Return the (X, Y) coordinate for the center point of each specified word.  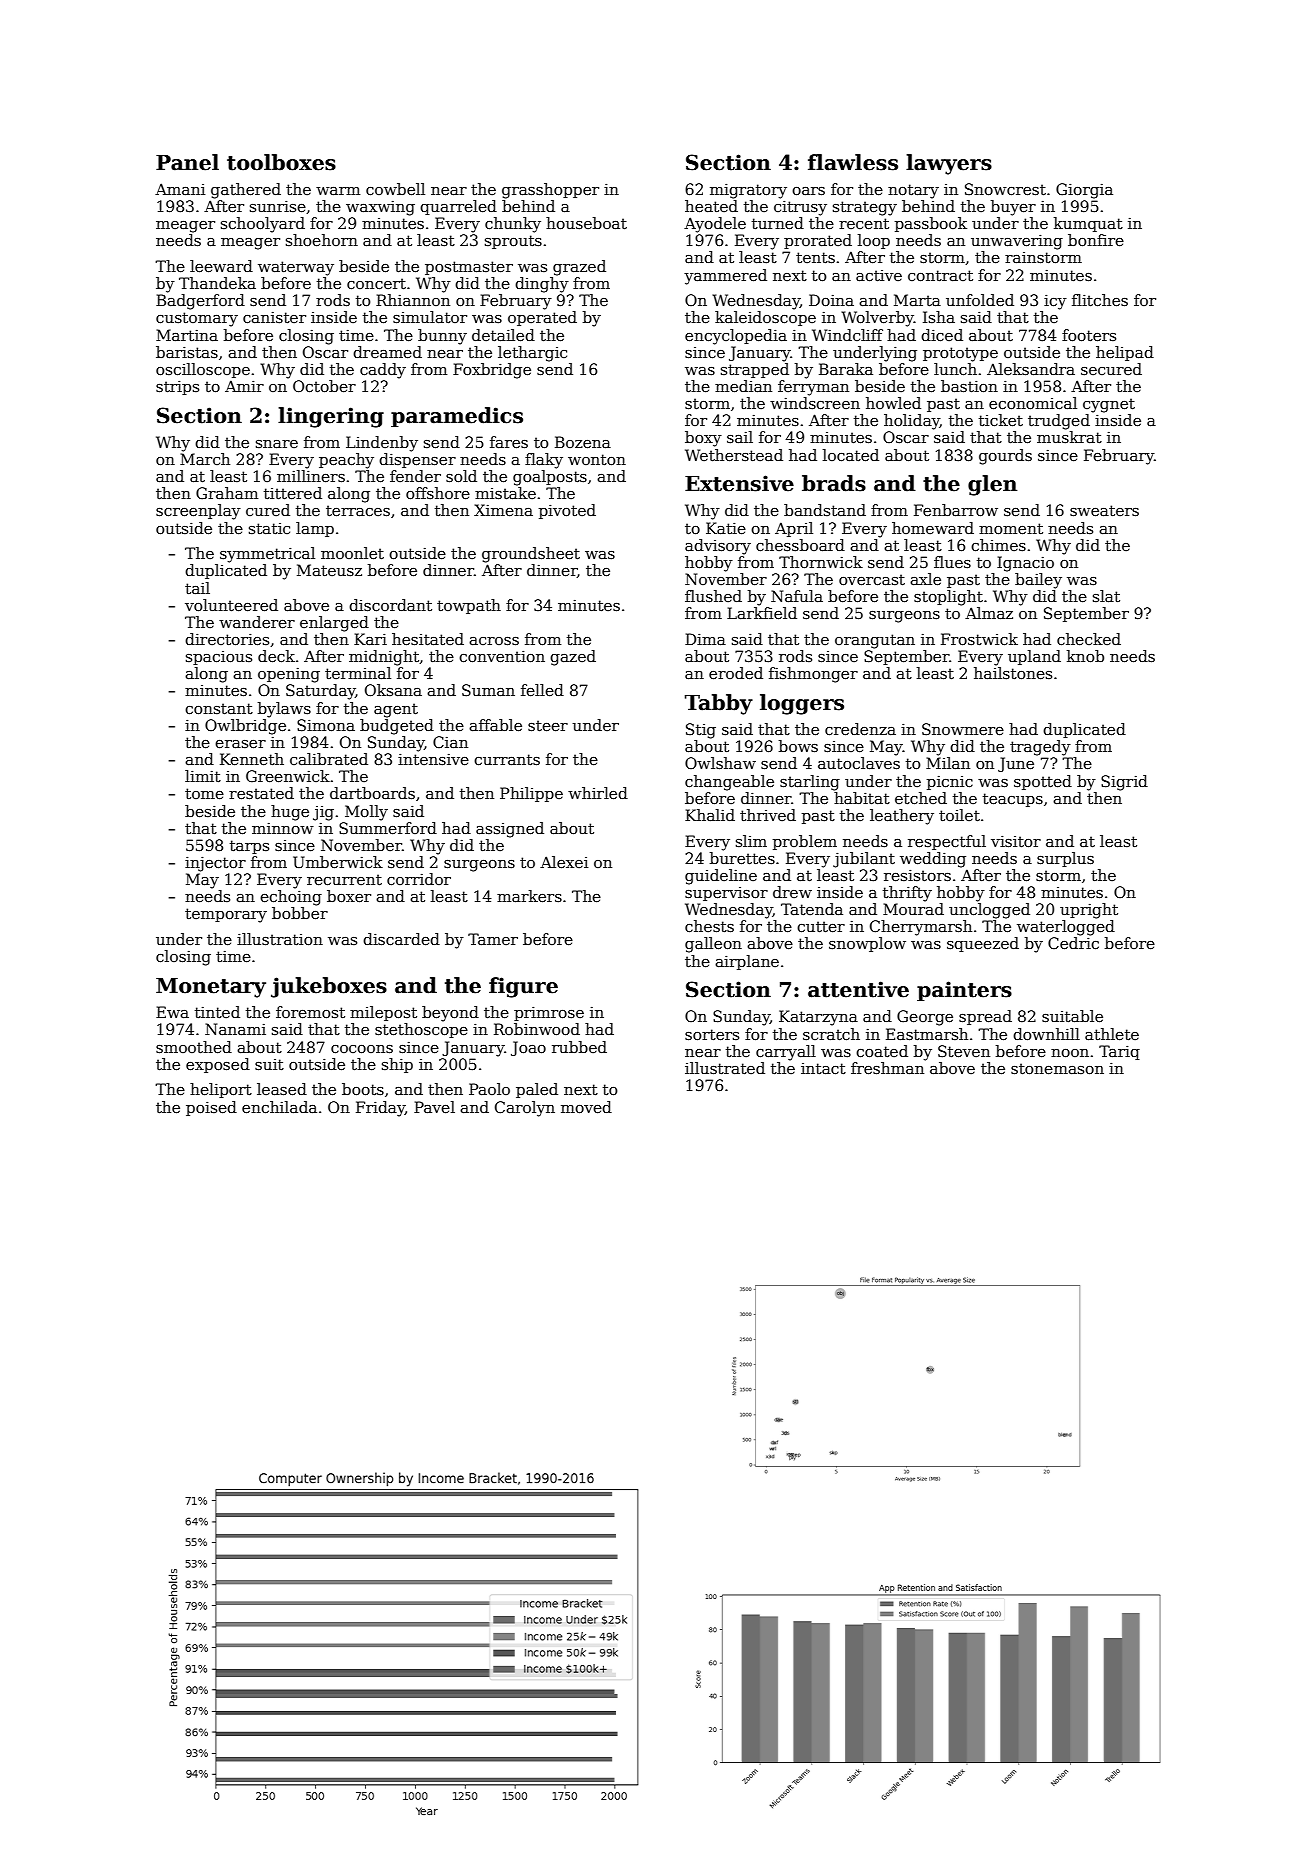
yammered (725, 277)
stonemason (1057, 1068)
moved (586, 1107)
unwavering (1017, 242)
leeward (221, 266)
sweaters (1104, 510)
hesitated (428, 639)
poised (211, 1108)
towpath (469, 606)
